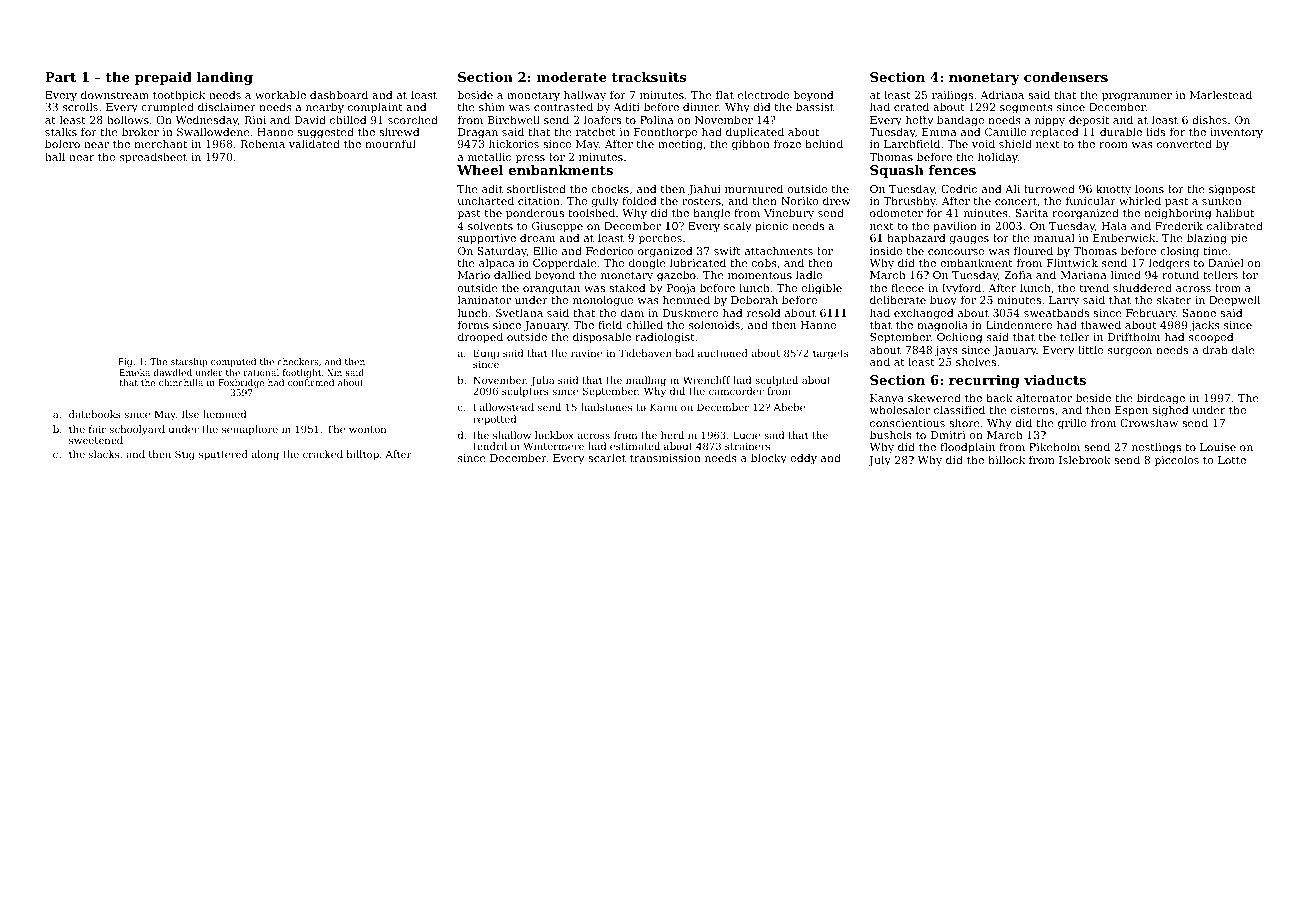 The width and height of the page is (1308, 924). I want to click on supportive, so click(487, 239).
